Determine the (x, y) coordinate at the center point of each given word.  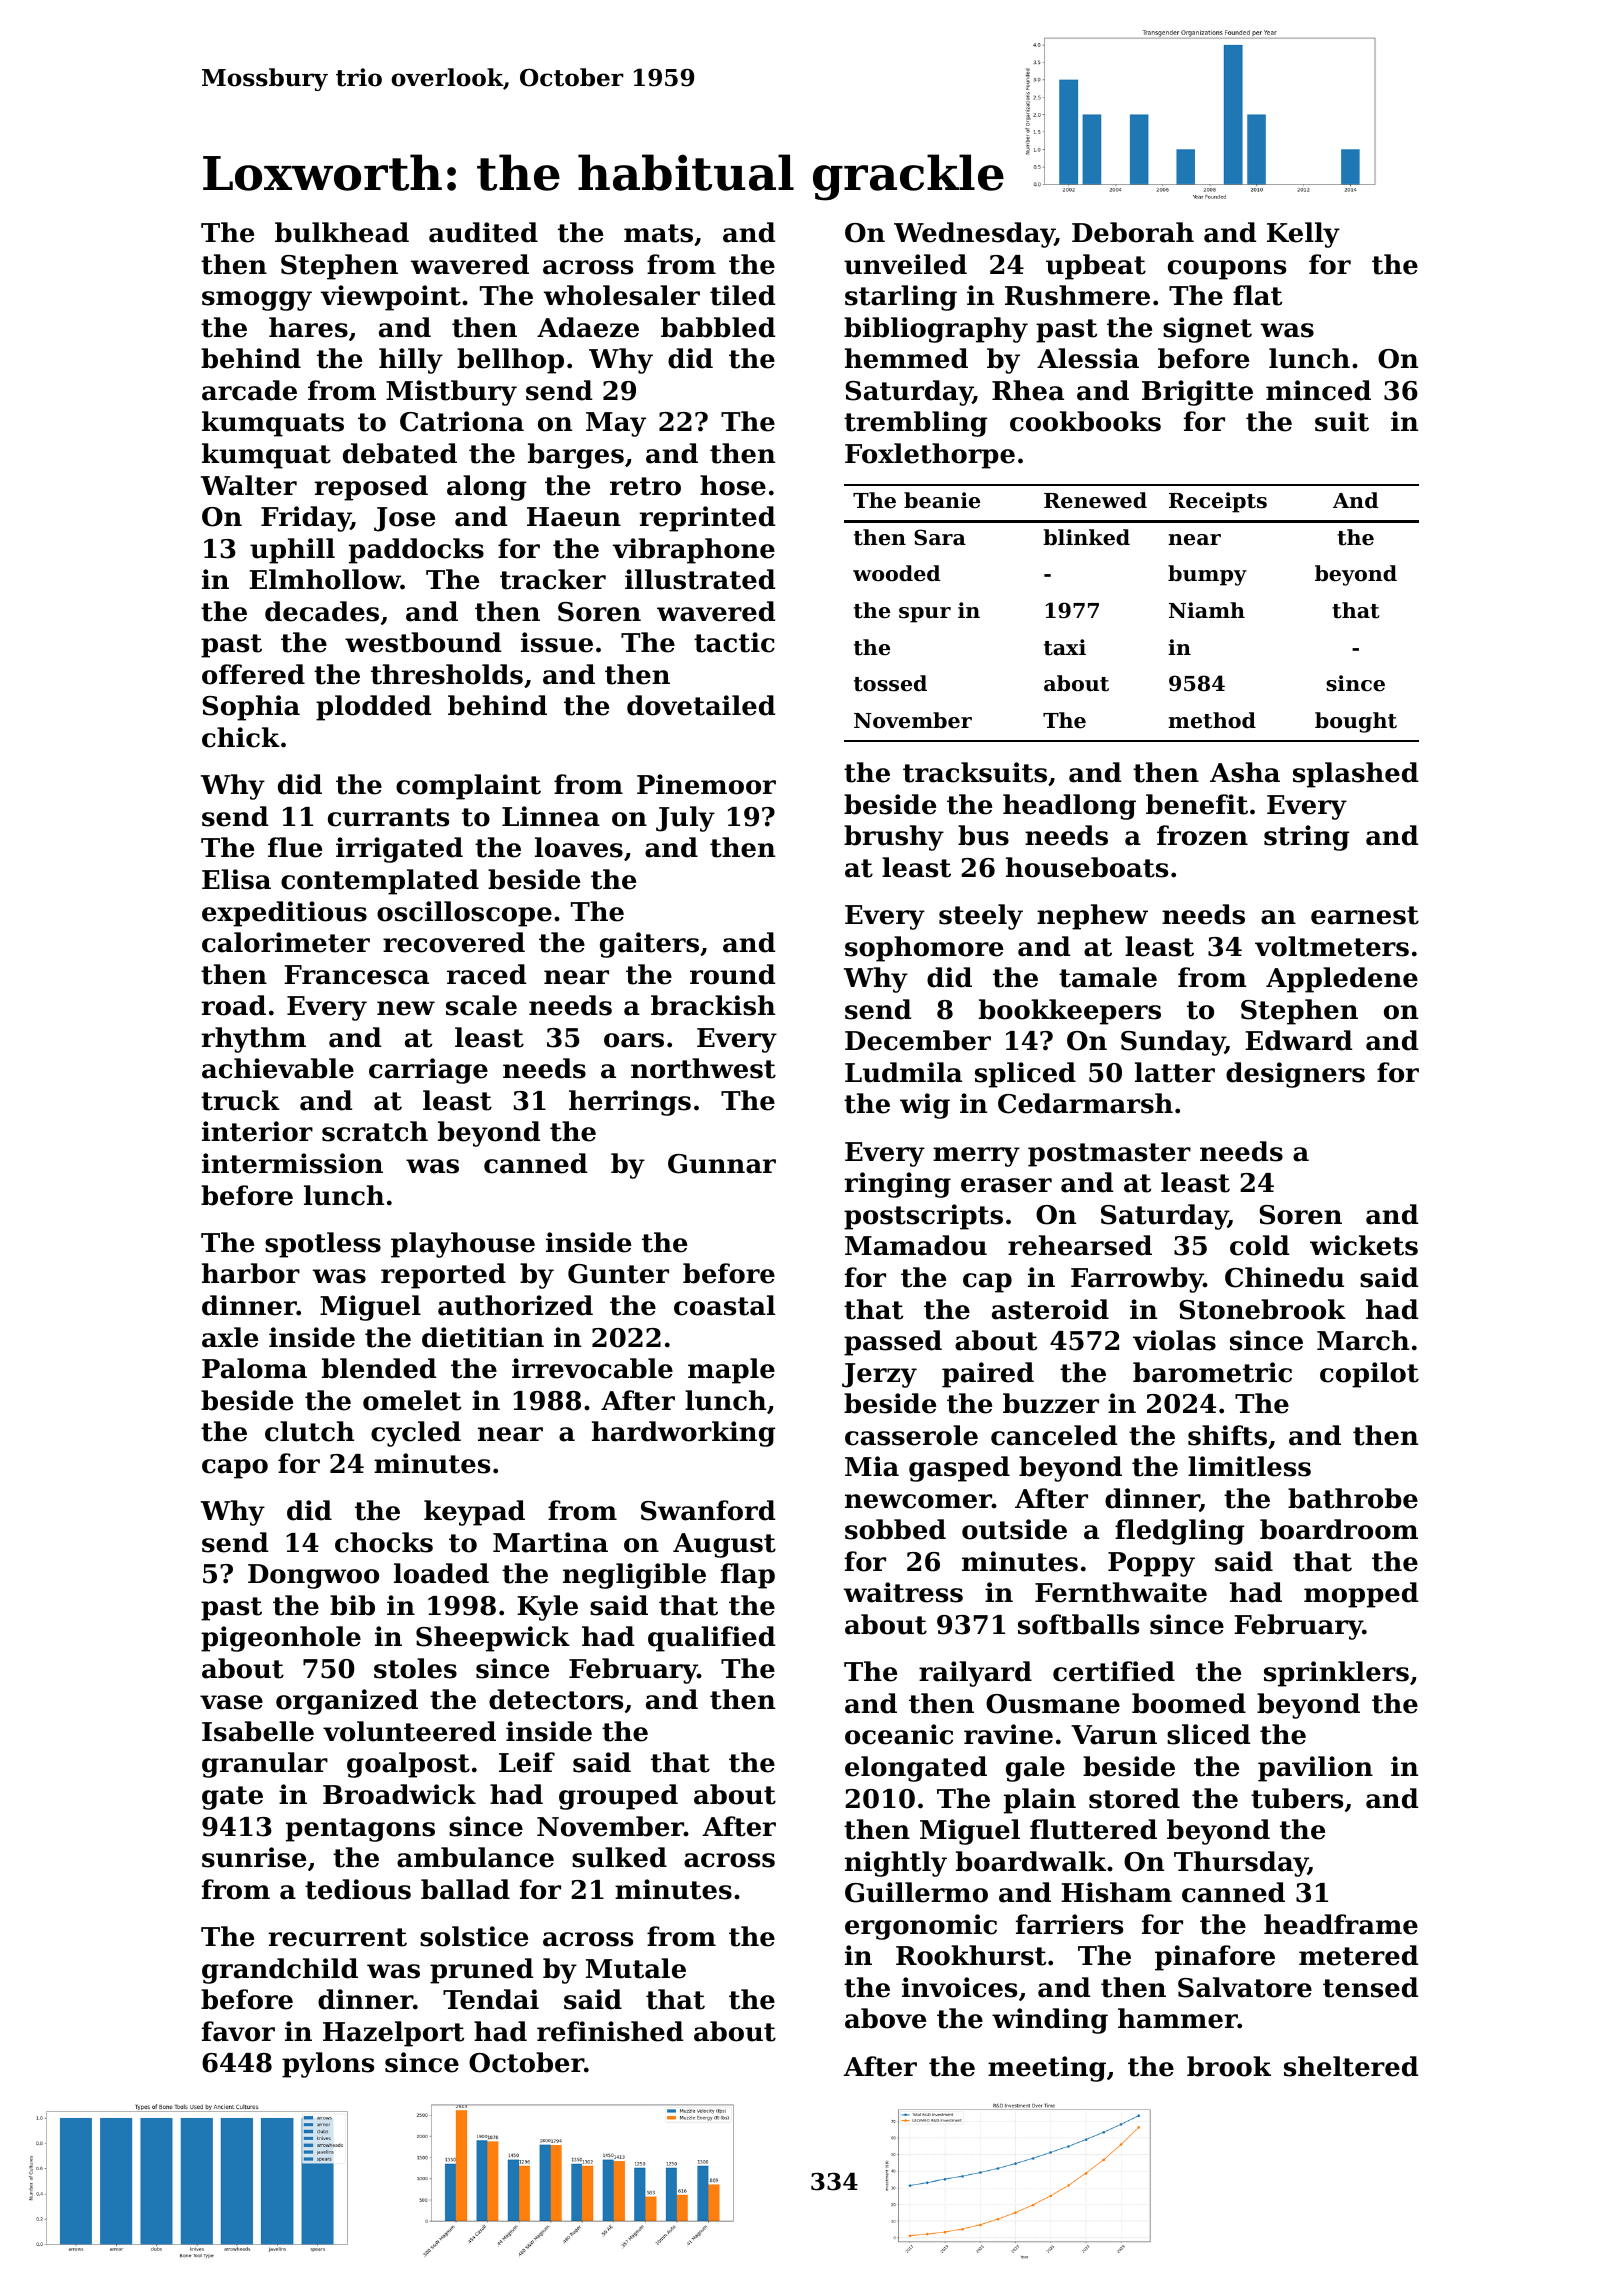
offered (253, 674)
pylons (328, 2065)
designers (1295, 1075)
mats (658, 233)
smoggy (257, 301)
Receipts (1218, 502)
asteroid (1050, 1309)
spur (925, 615)
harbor (251, 1273)
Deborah (1133, 232)
